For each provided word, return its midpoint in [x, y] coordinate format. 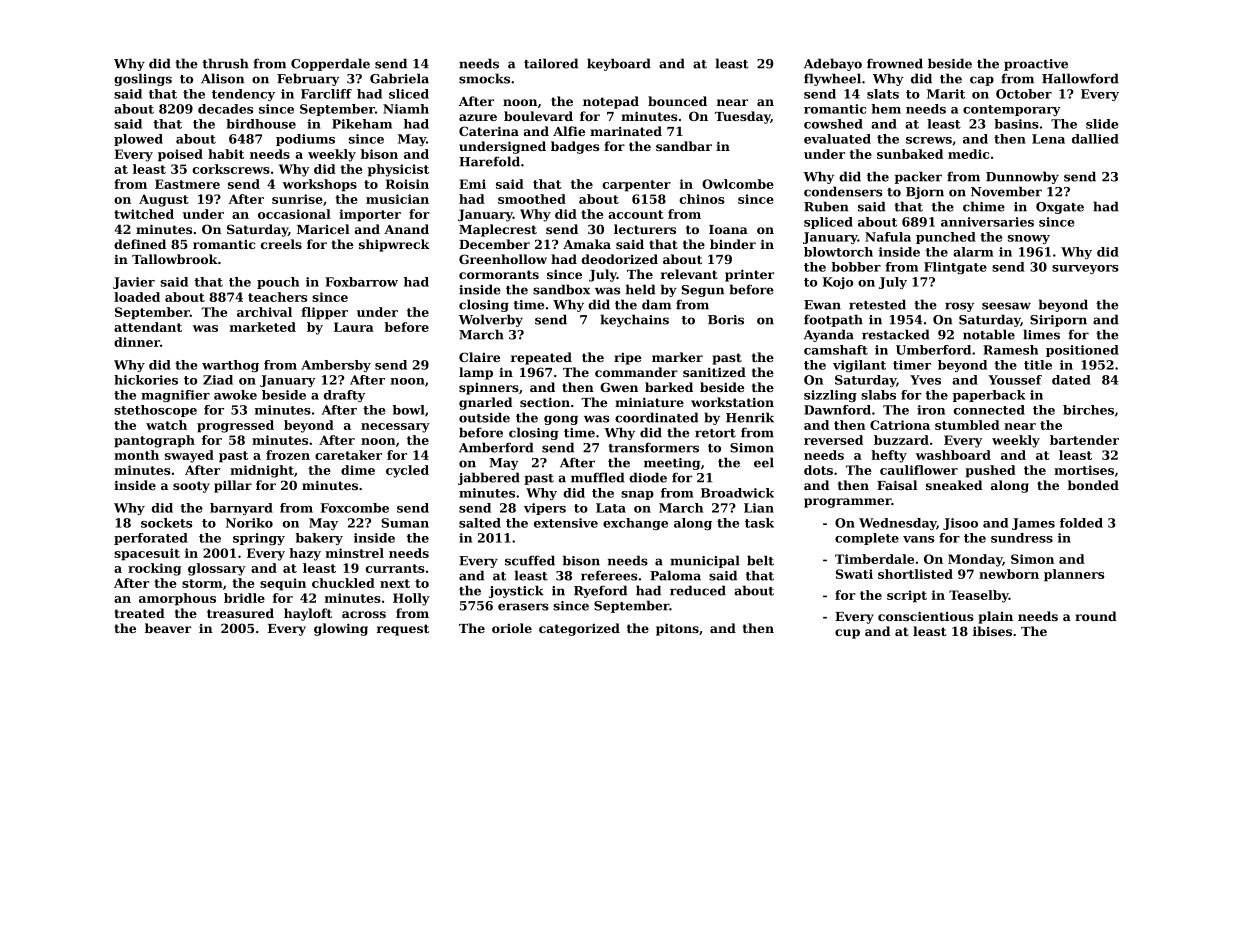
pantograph [154, 441]
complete [867, 539]
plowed [138, 140]
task [759, 523]
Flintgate [955, 268]
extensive [566, 523]
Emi [472, 184]
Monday [975, 560]
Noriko [249, 523]
